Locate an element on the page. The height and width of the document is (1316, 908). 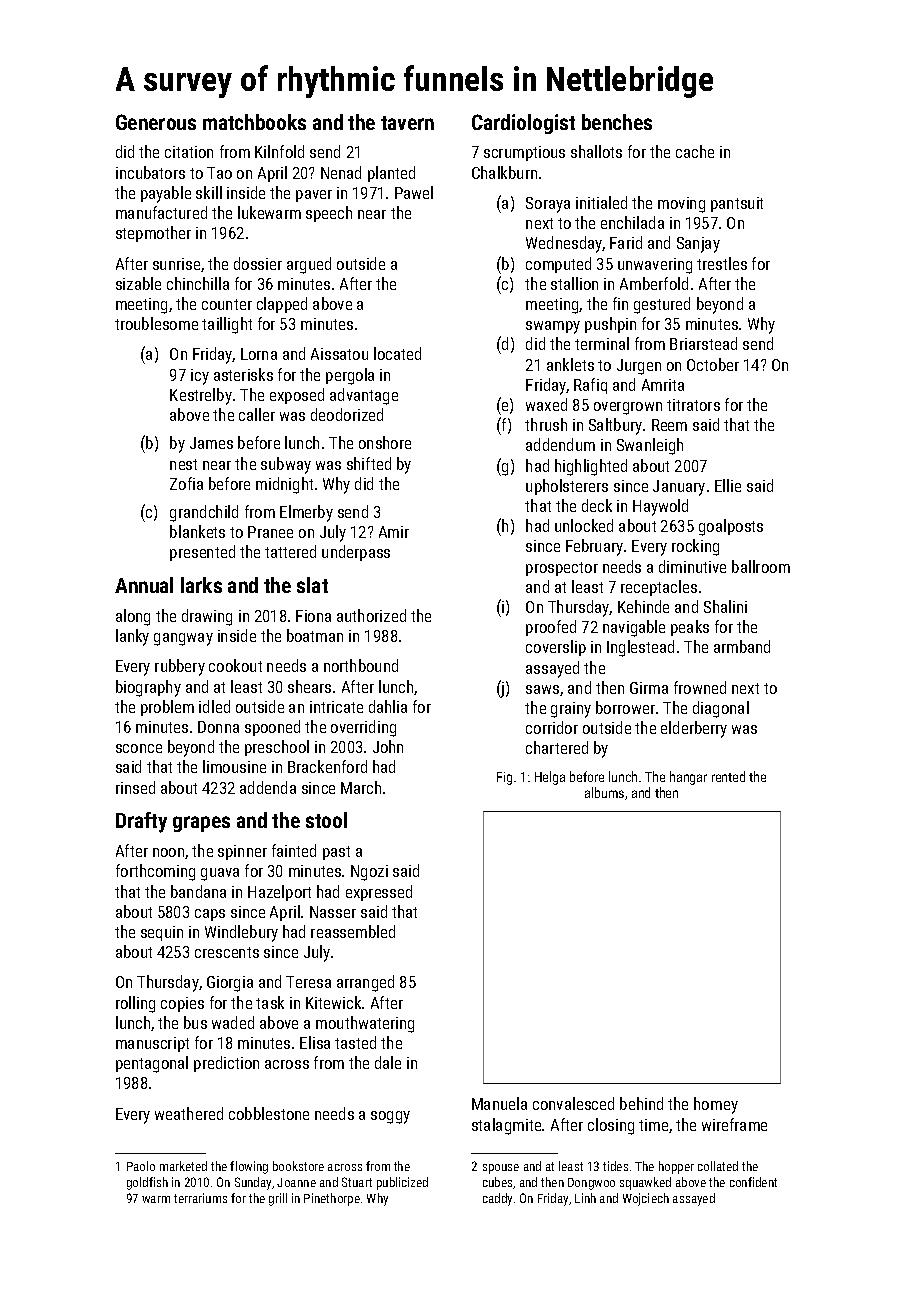
Cardiologist is located at coordinates (523, 124).
